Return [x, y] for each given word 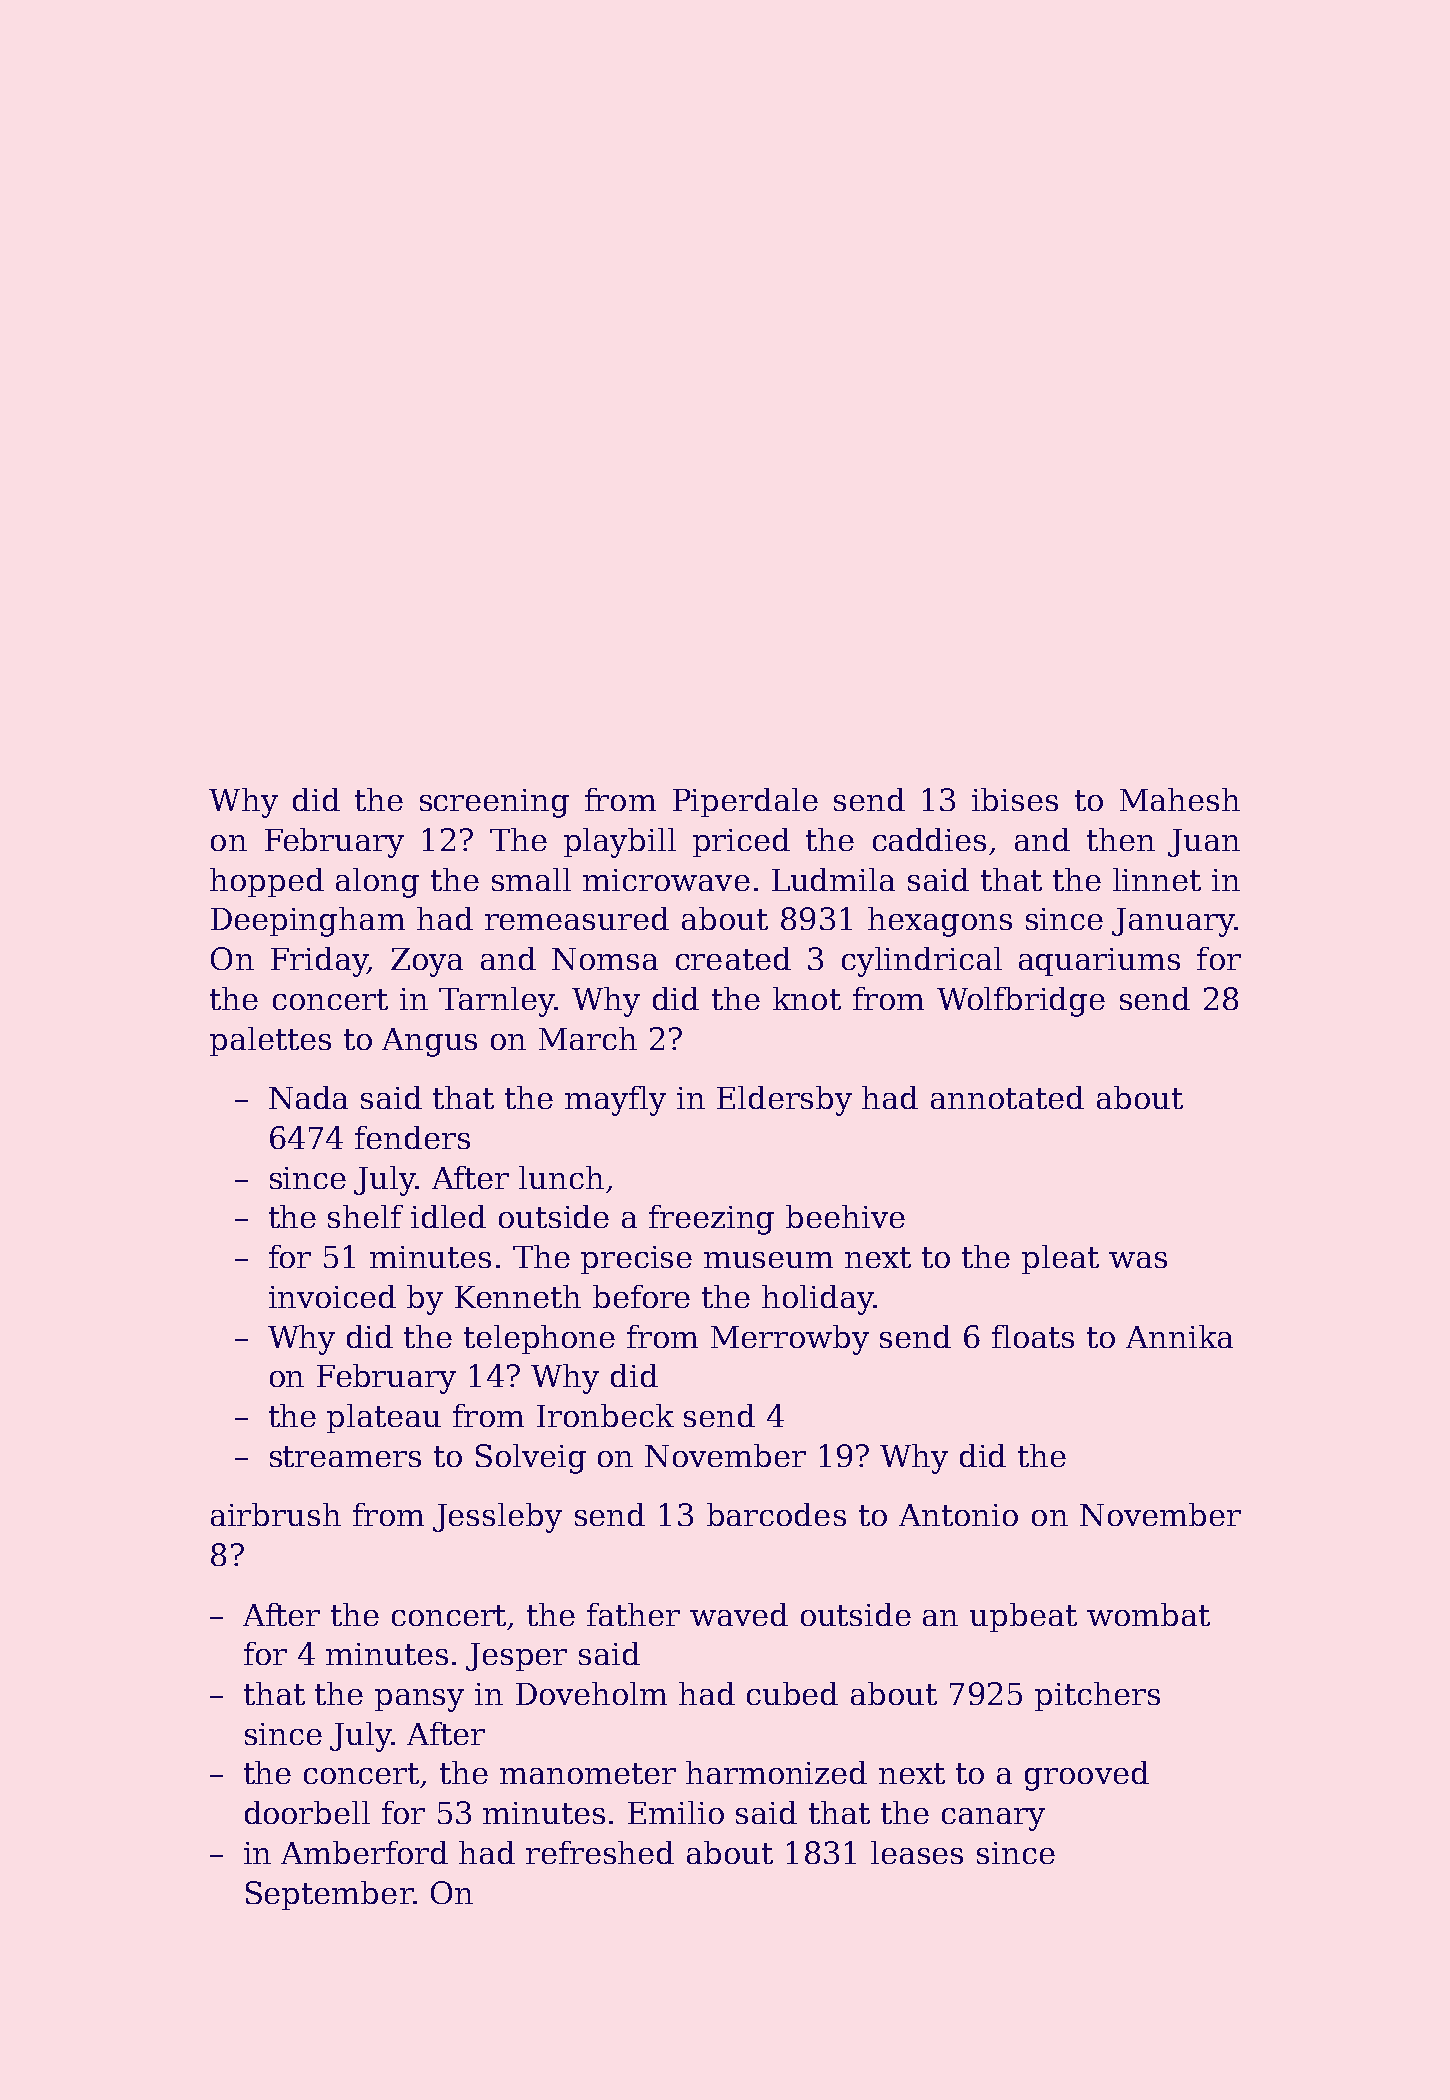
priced [741, 842]
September [329, 1895]
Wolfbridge [1021, 1002]
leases [917, 1852]
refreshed [600, 1852]
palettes [270, 1041]
